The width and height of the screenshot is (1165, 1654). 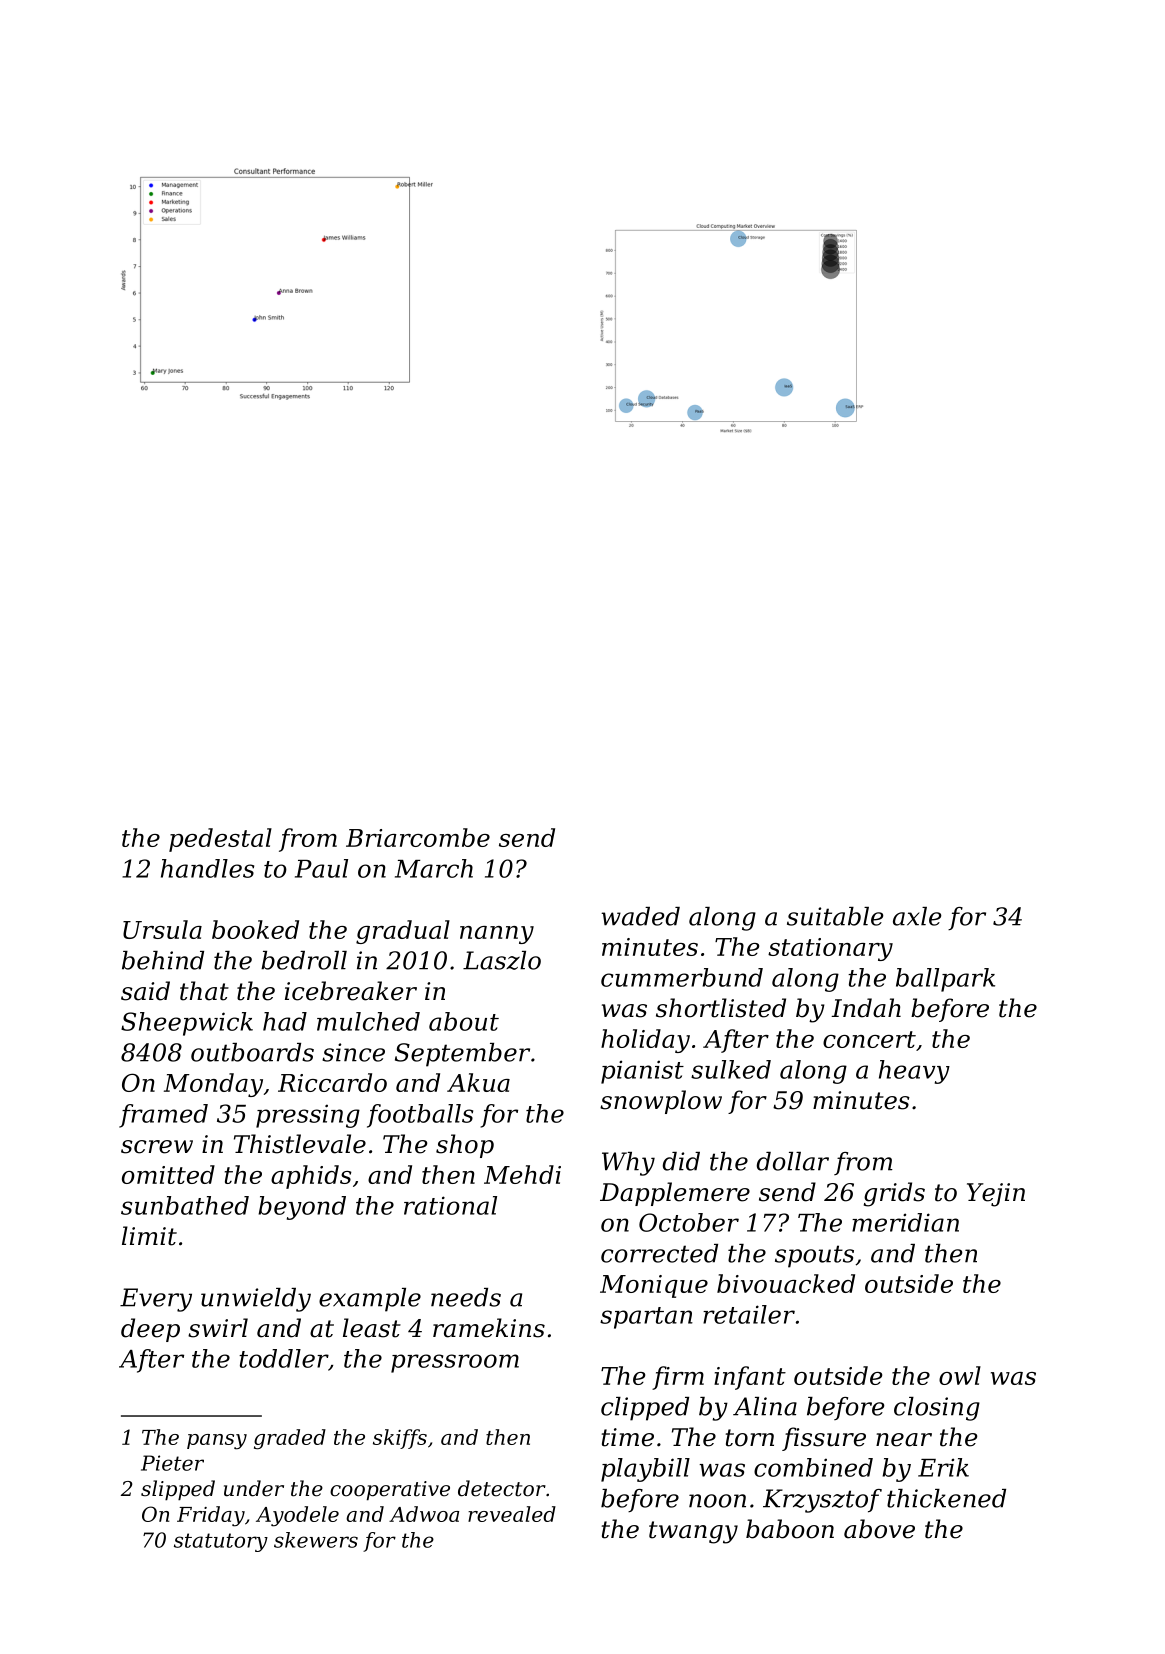 I want to click on toddler, so click(x=283, y=1358).
